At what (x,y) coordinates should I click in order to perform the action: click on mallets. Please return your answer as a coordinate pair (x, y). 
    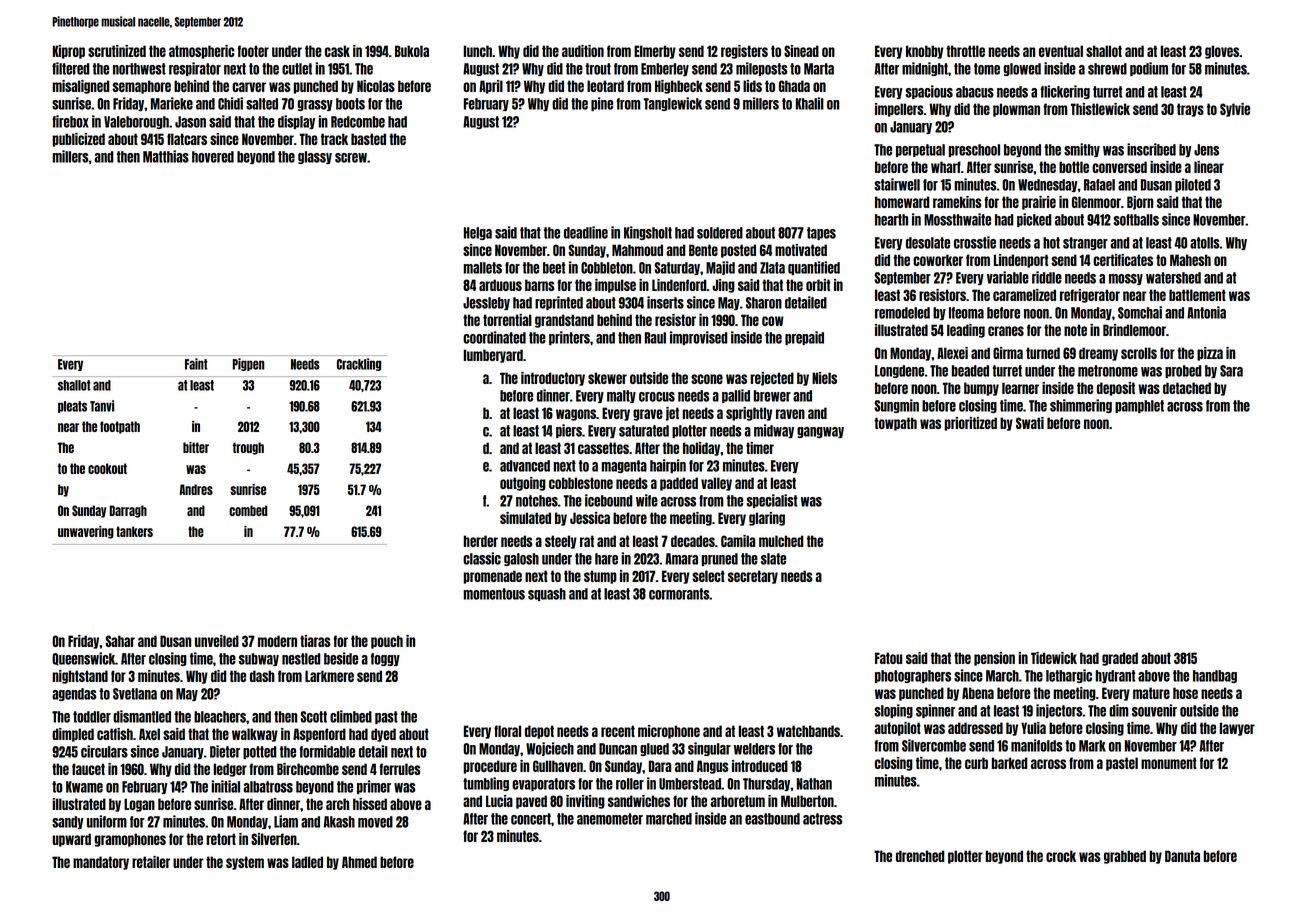
    Looking at the image, I should click on (482, 268).
